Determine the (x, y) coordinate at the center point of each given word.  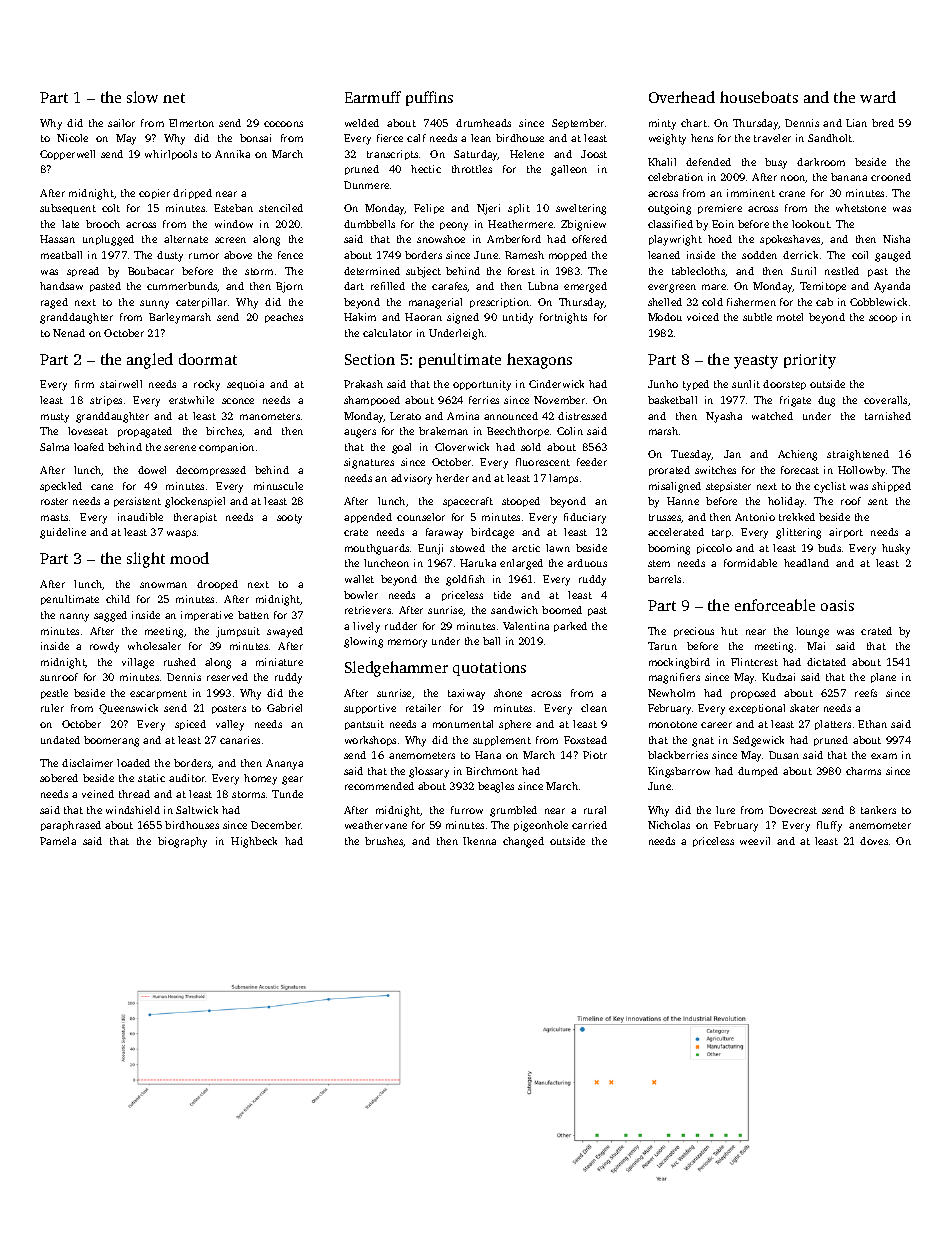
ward (878, 97)
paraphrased (71, 826)
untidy (518, 318)
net (174, 98)
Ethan (872, 724)
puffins (429, 98)
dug (826, 401)
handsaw (61, 286)
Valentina (526, 626)
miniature (279, 662)
